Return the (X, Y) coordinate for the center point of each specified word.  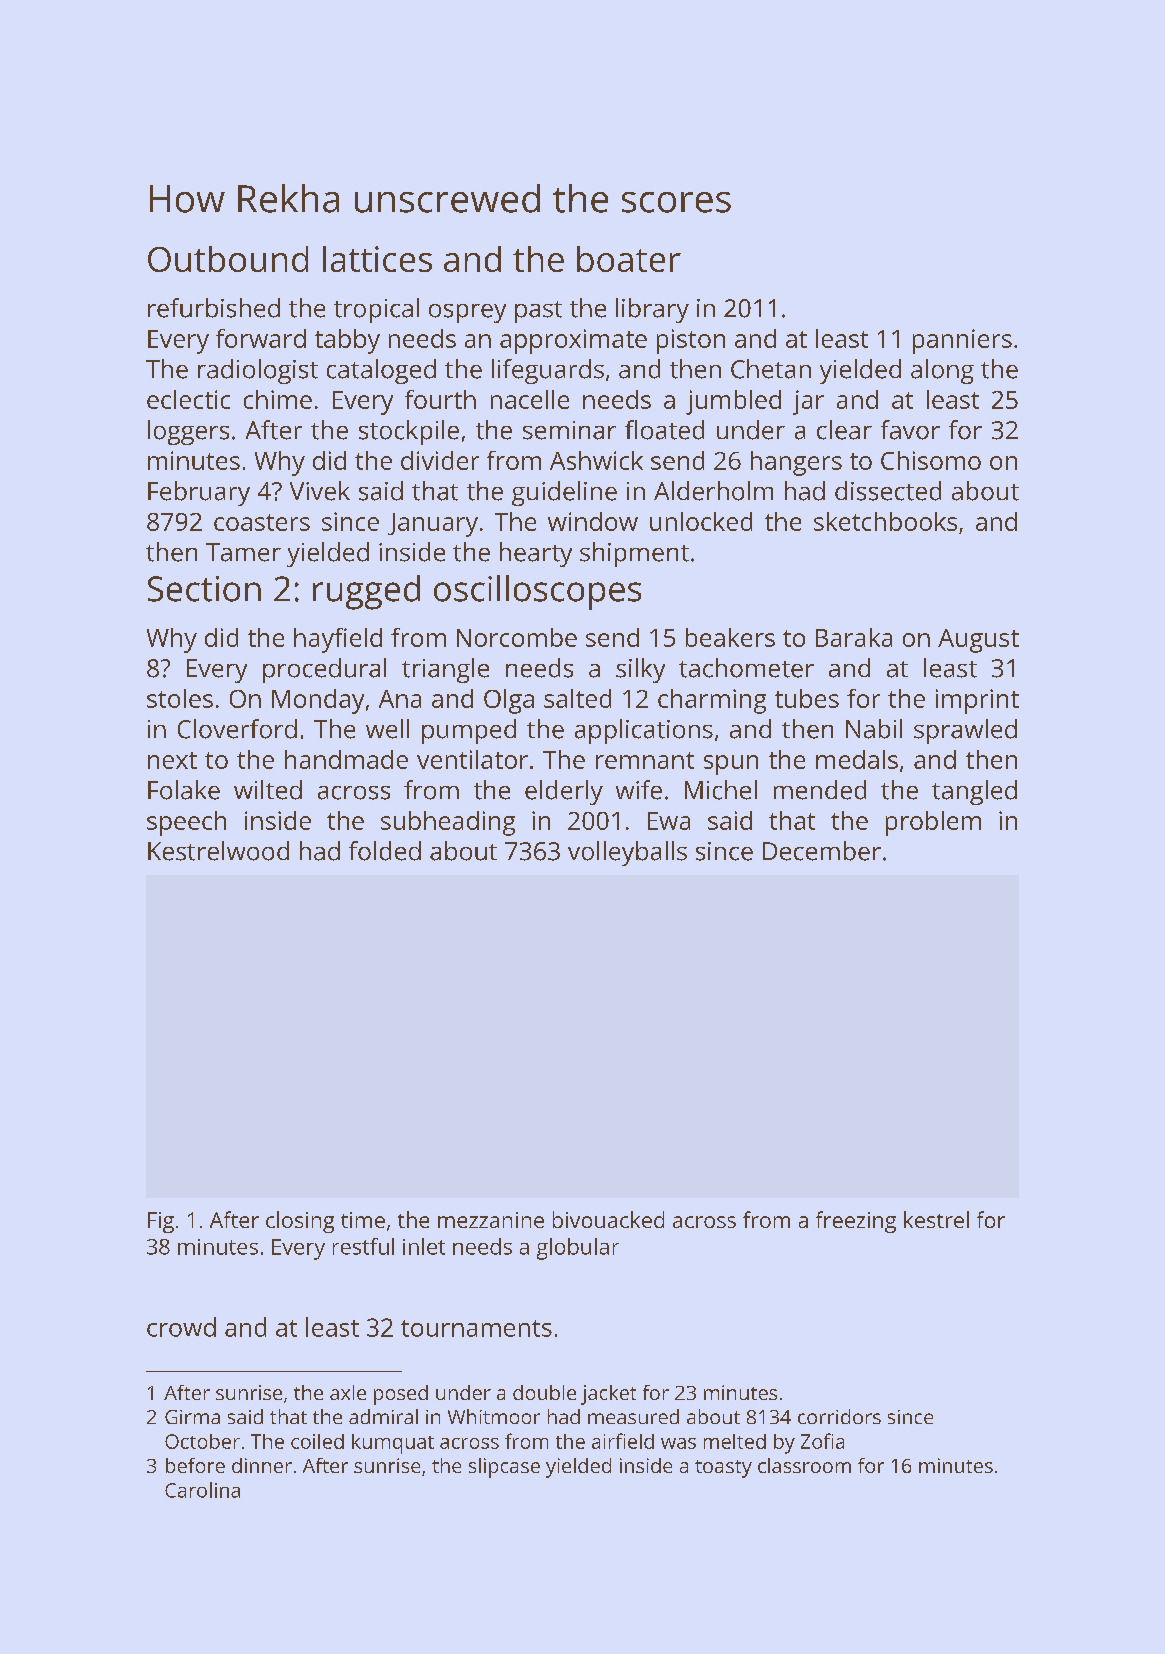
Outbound (228, 259)
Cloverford (237, 729)
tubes (807, 698)
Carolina (202, 1490)
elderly (564, 792)
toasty (723, 1469)
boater (629, 259)
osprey (467, 313)
